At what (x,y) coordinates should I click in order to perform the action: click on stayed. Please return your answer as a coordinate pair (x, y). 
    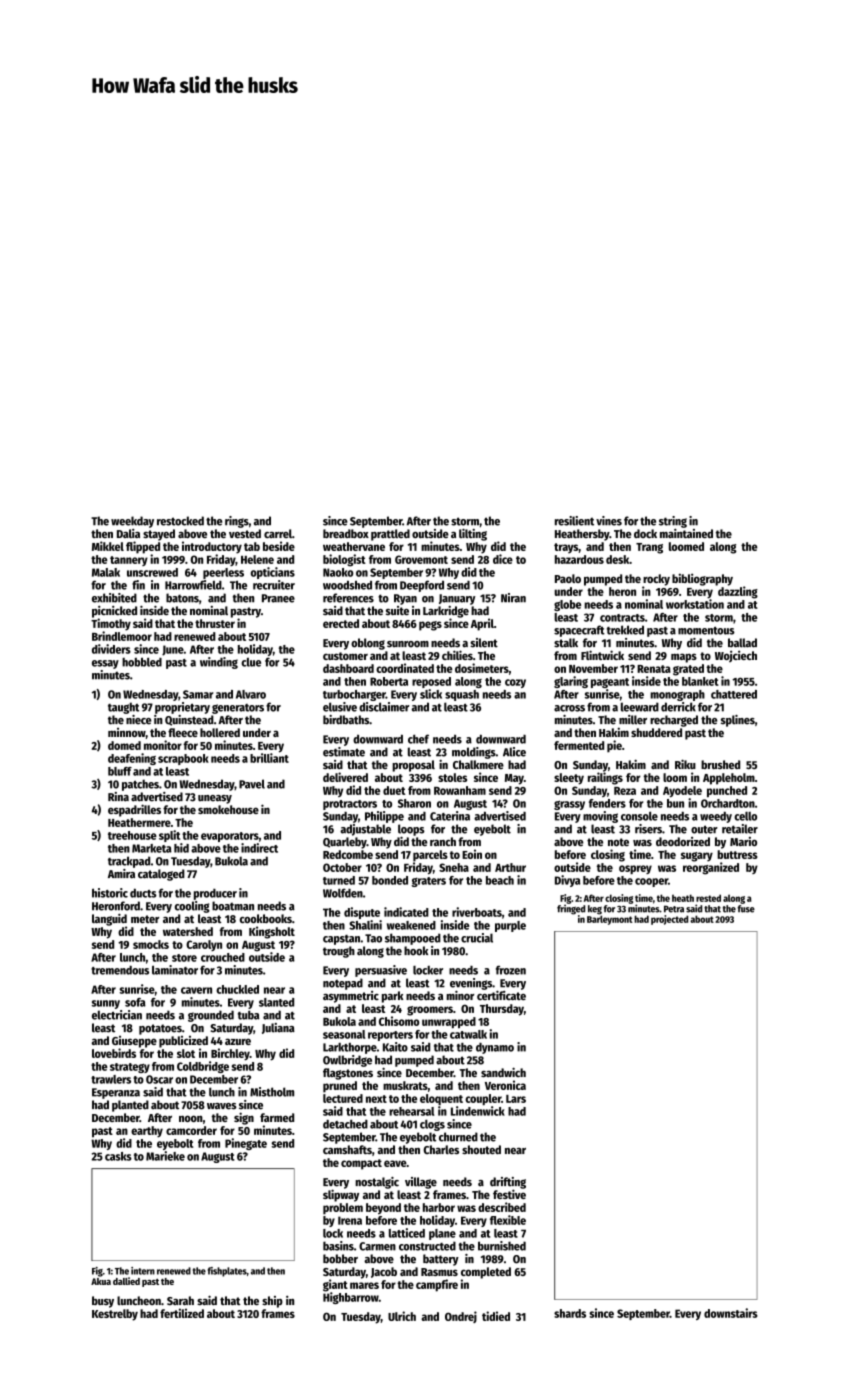
    Looking at the image, I should click on (159, 535).
